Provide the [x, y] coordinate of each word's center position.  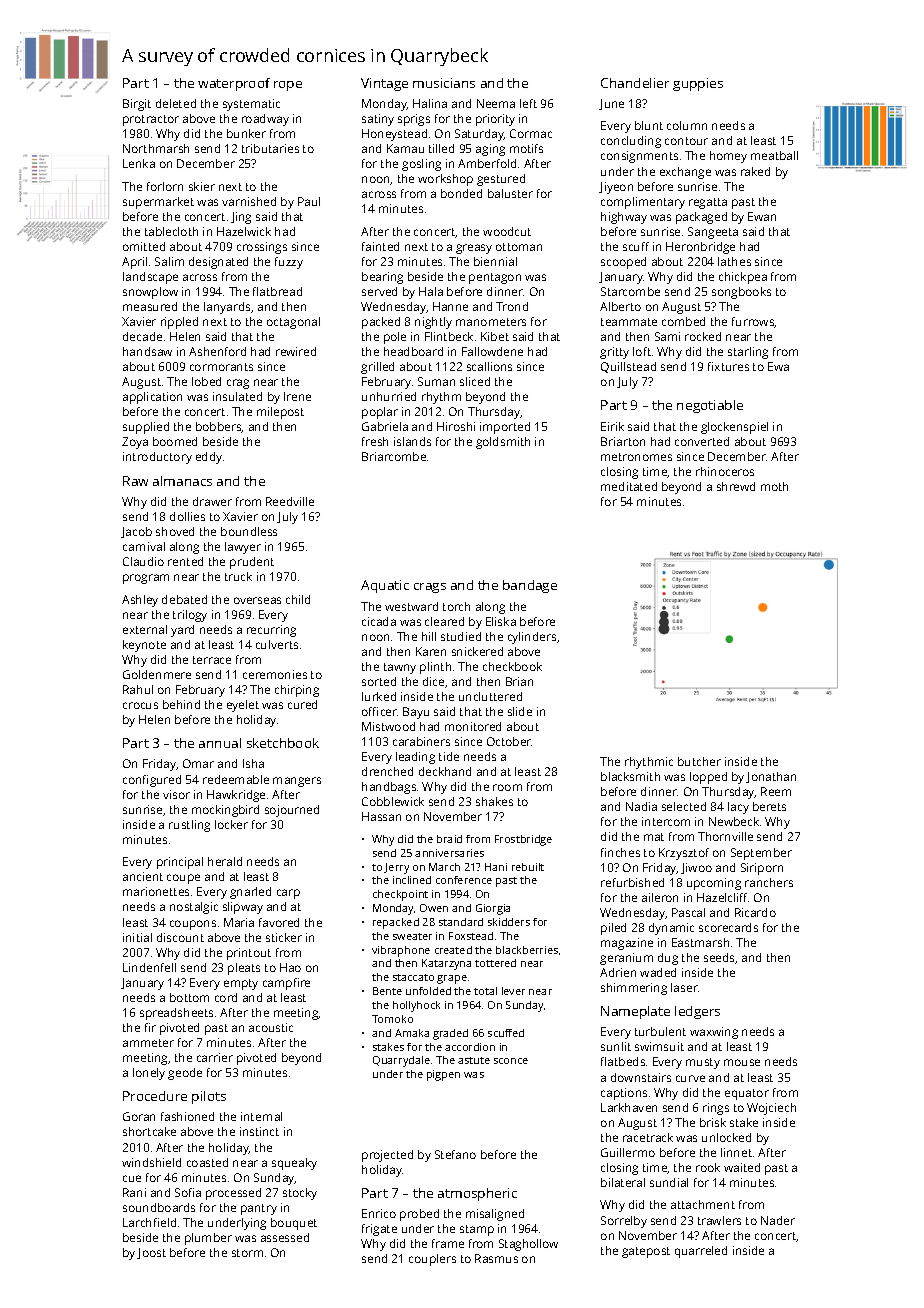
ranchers [769, 882]
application [152, 398]
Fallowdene [492, 351]
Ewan [762, 216]
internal [261, 1116]
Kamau [405, 148]
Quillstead [628, 367]
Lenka [139, 163]
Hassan [381, 816]
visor [176, 794]
